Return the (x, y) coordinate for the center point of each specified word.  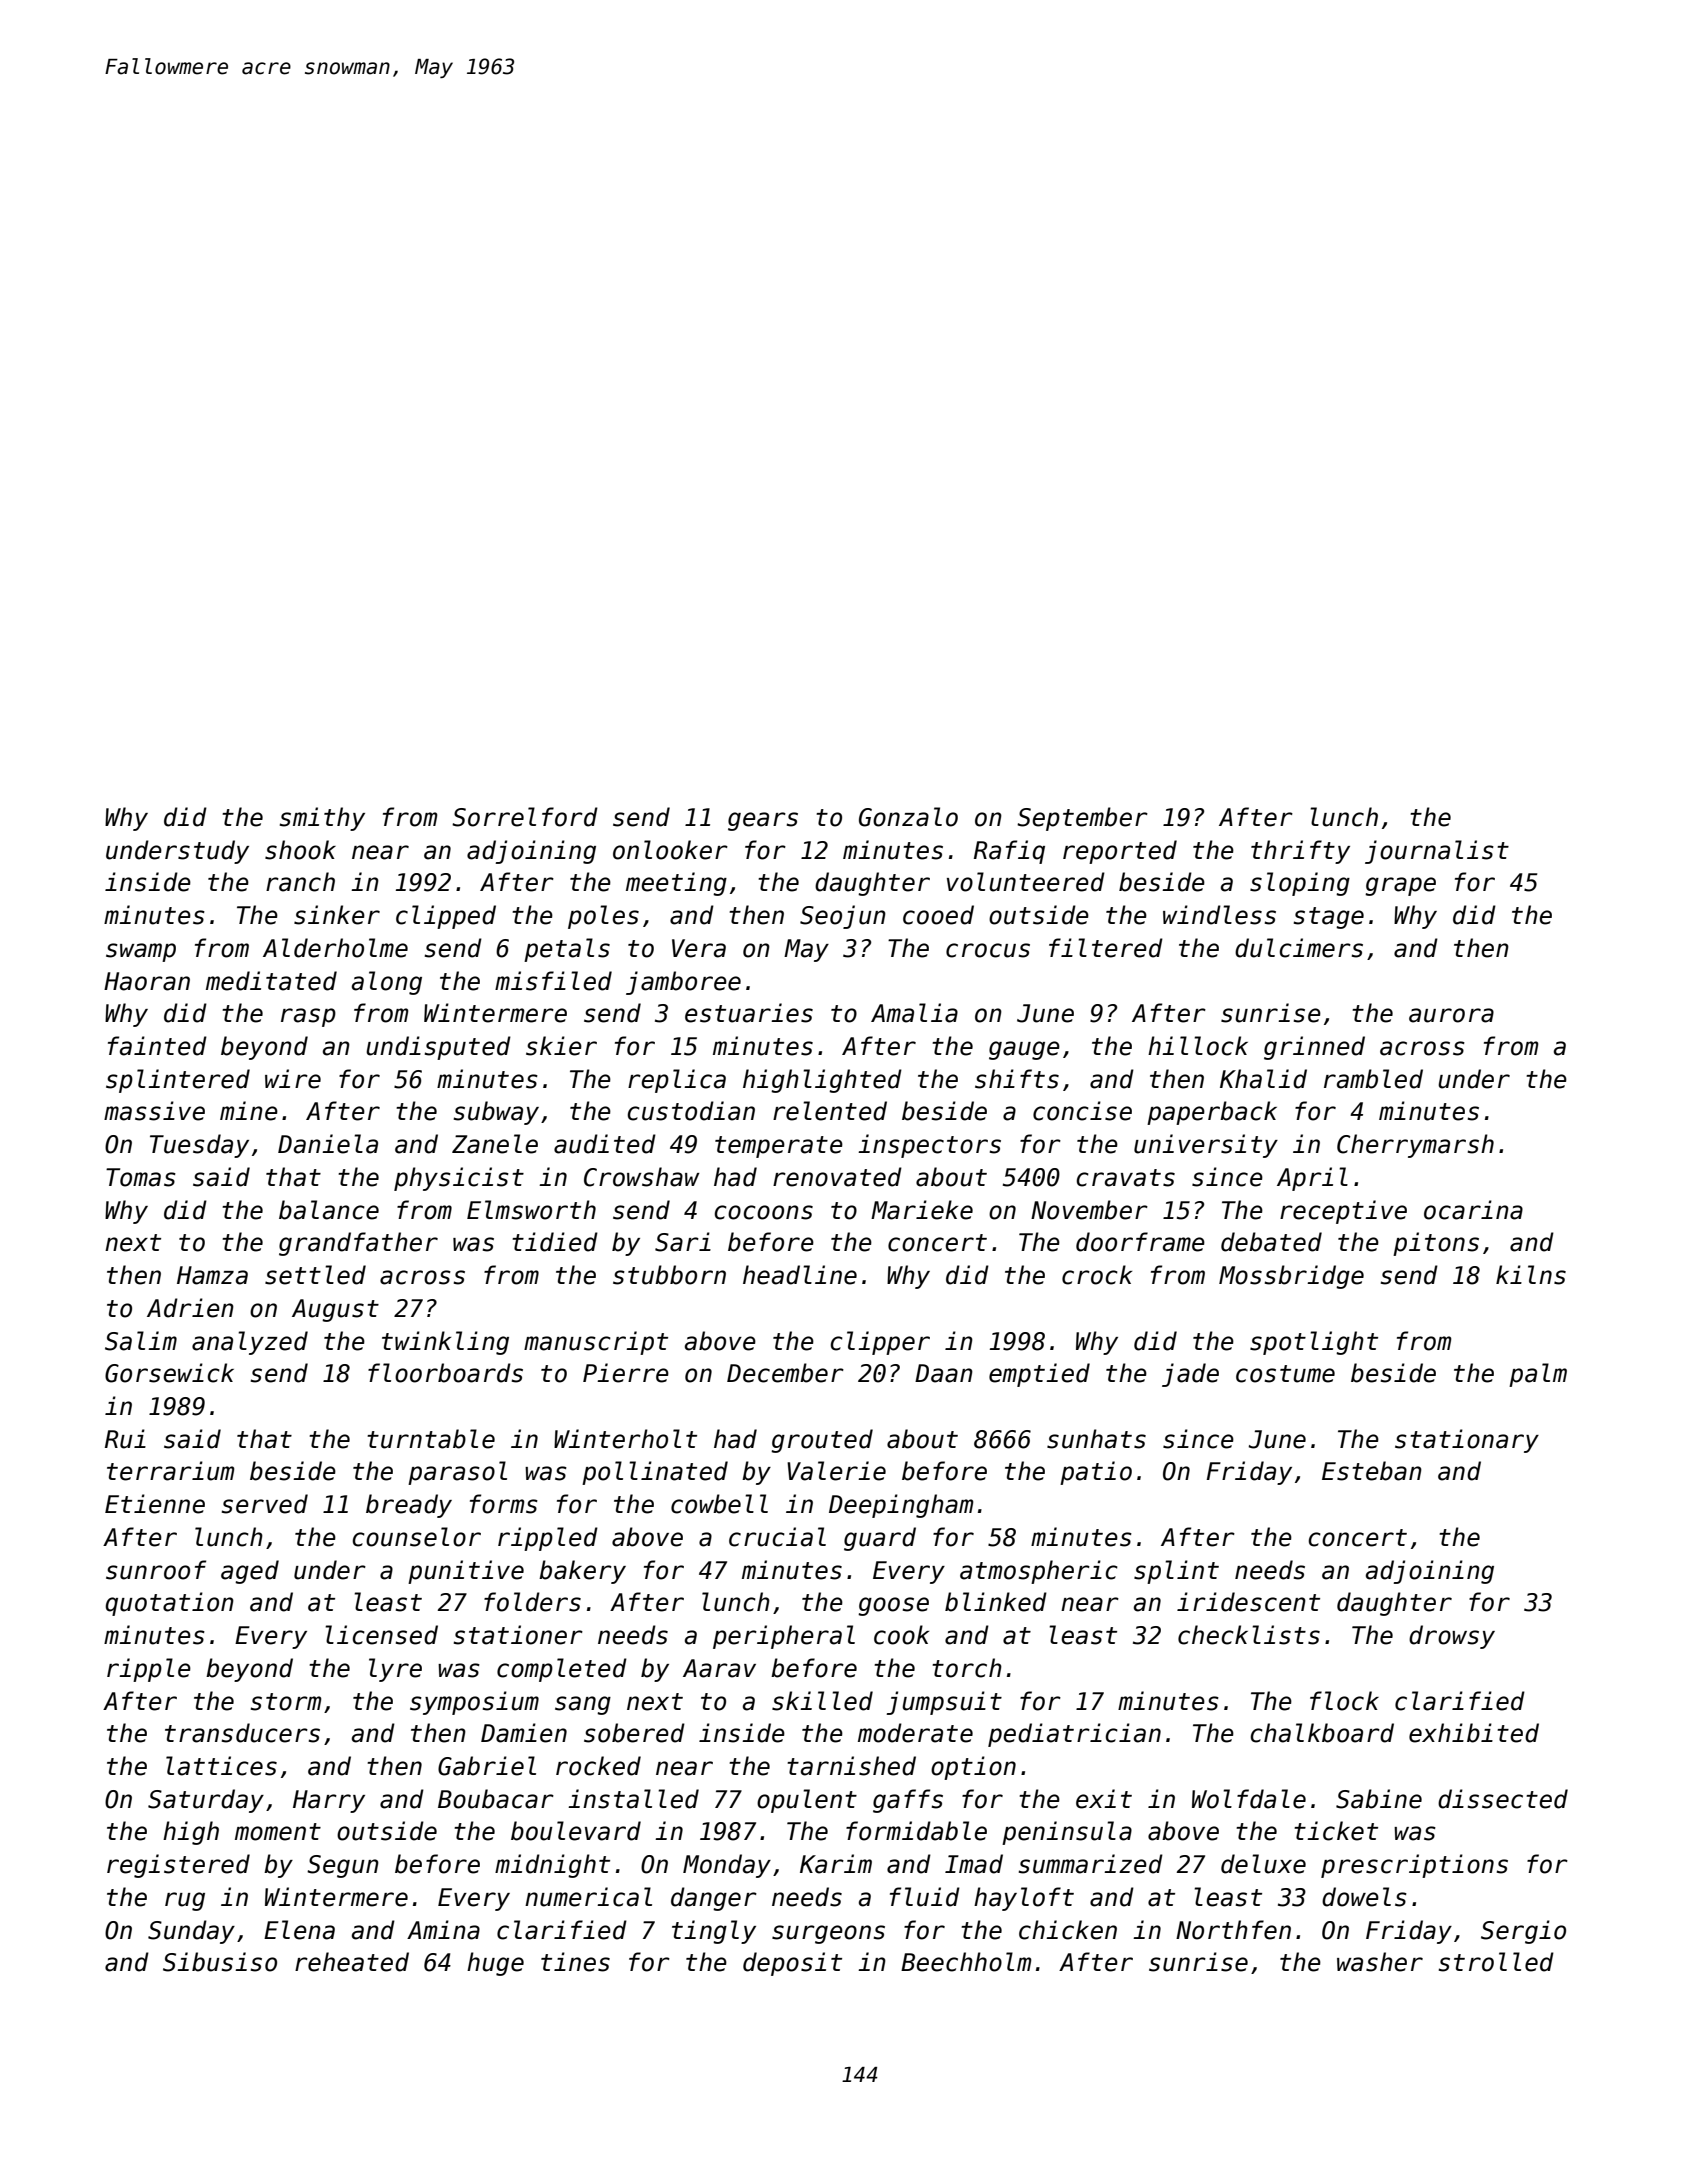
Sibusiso (220, 1962)
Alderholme (335, 948)
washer (1380, 1962)
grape (1400, 886)
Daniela (328, 1144)
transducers (242, 1733)
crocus (988, 950)
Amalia (914, 1013)
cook (901, 1635)
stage (1329, 918)
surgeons (828, 1934)
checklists (1249, 1635)
